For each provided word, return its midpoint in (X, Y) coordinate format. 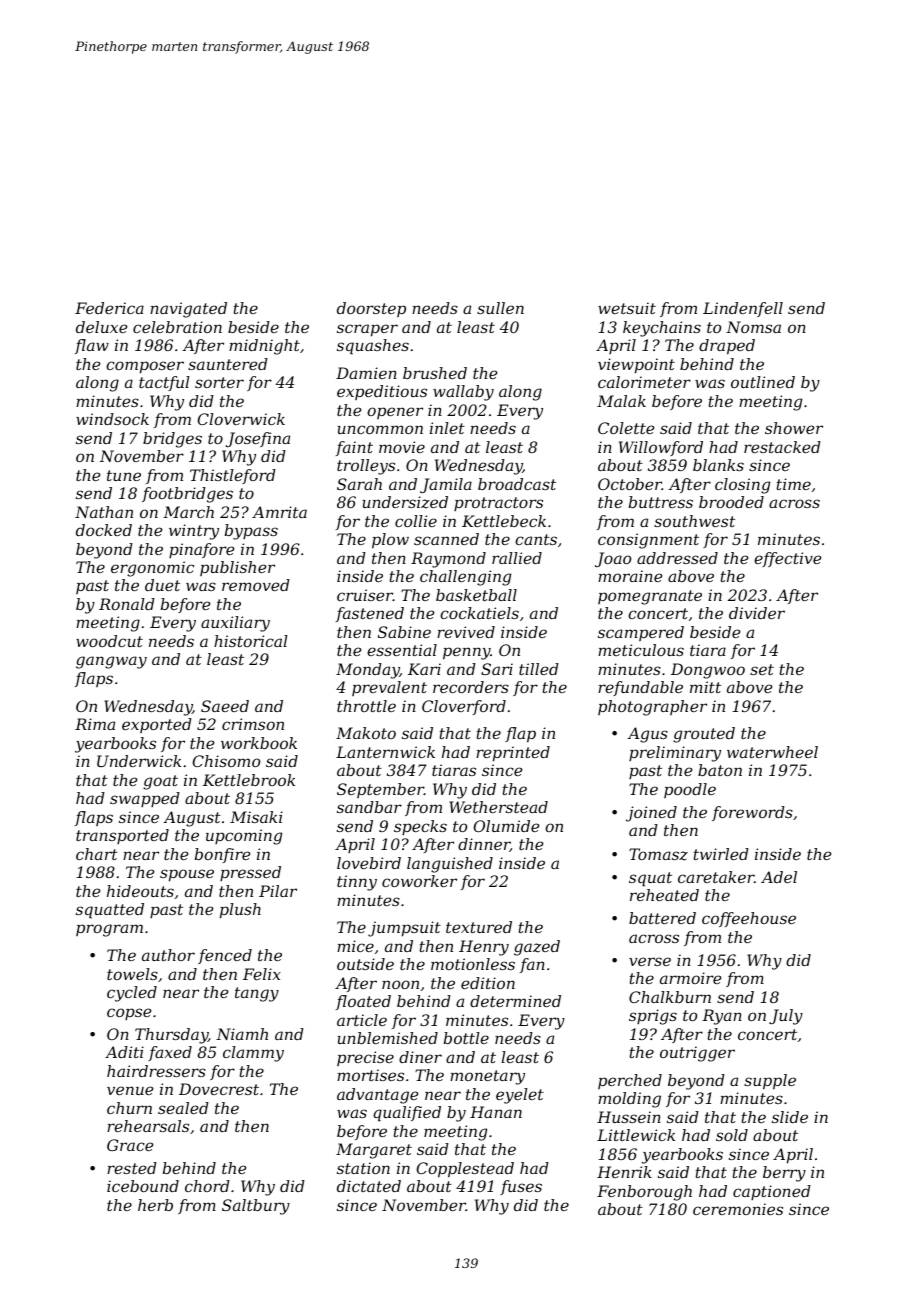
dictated (369, 1186)
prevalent (389, 688)
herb (155, 1205)
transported (122, 836)
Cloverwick (241, 419)
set (762, 669)
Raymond (448, 560)
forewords (752, 813)
